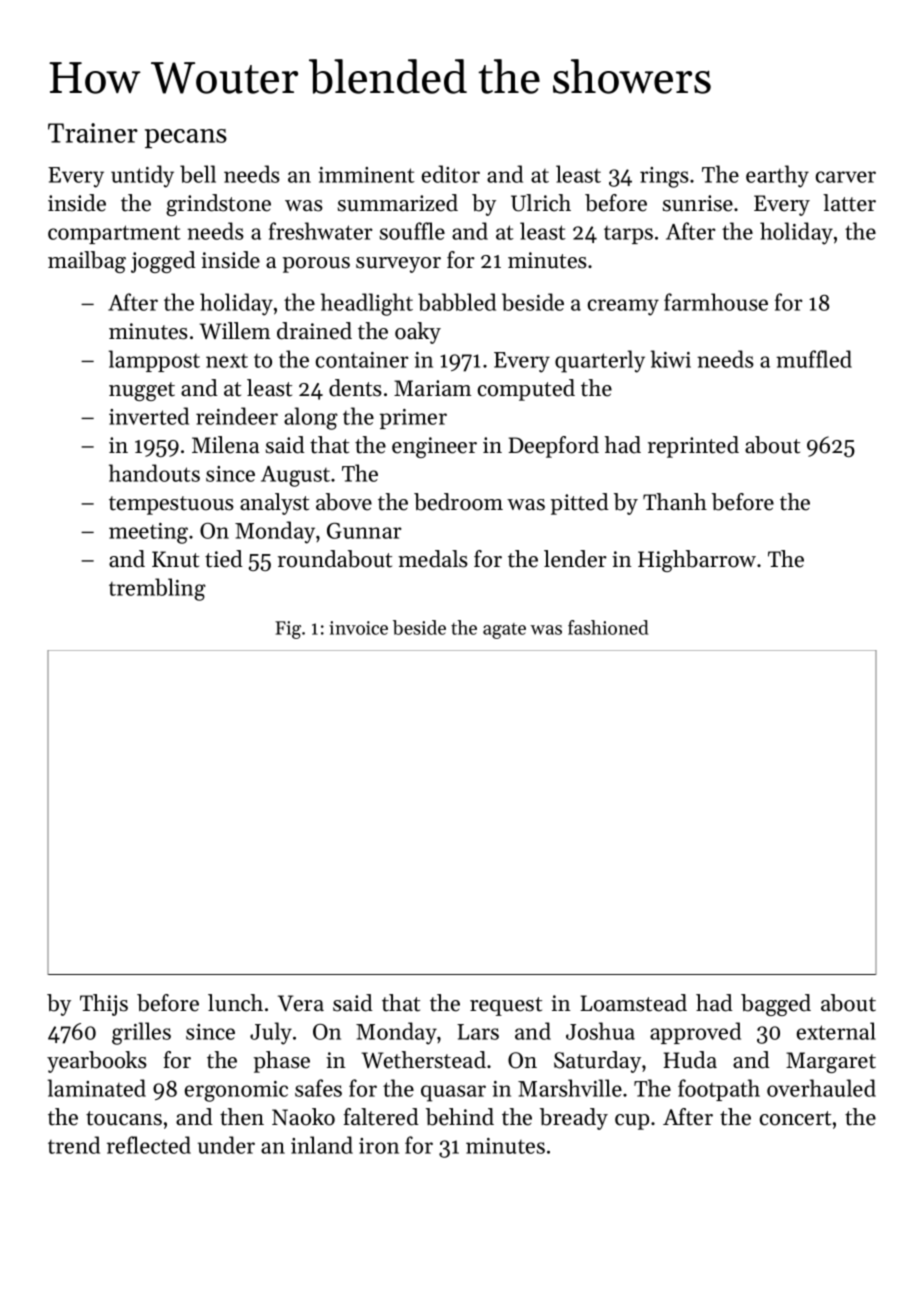 This image has width=924, height=1314. Describe the element at coordinates (141, 1033) in the image. I see `grilles` at that location.
